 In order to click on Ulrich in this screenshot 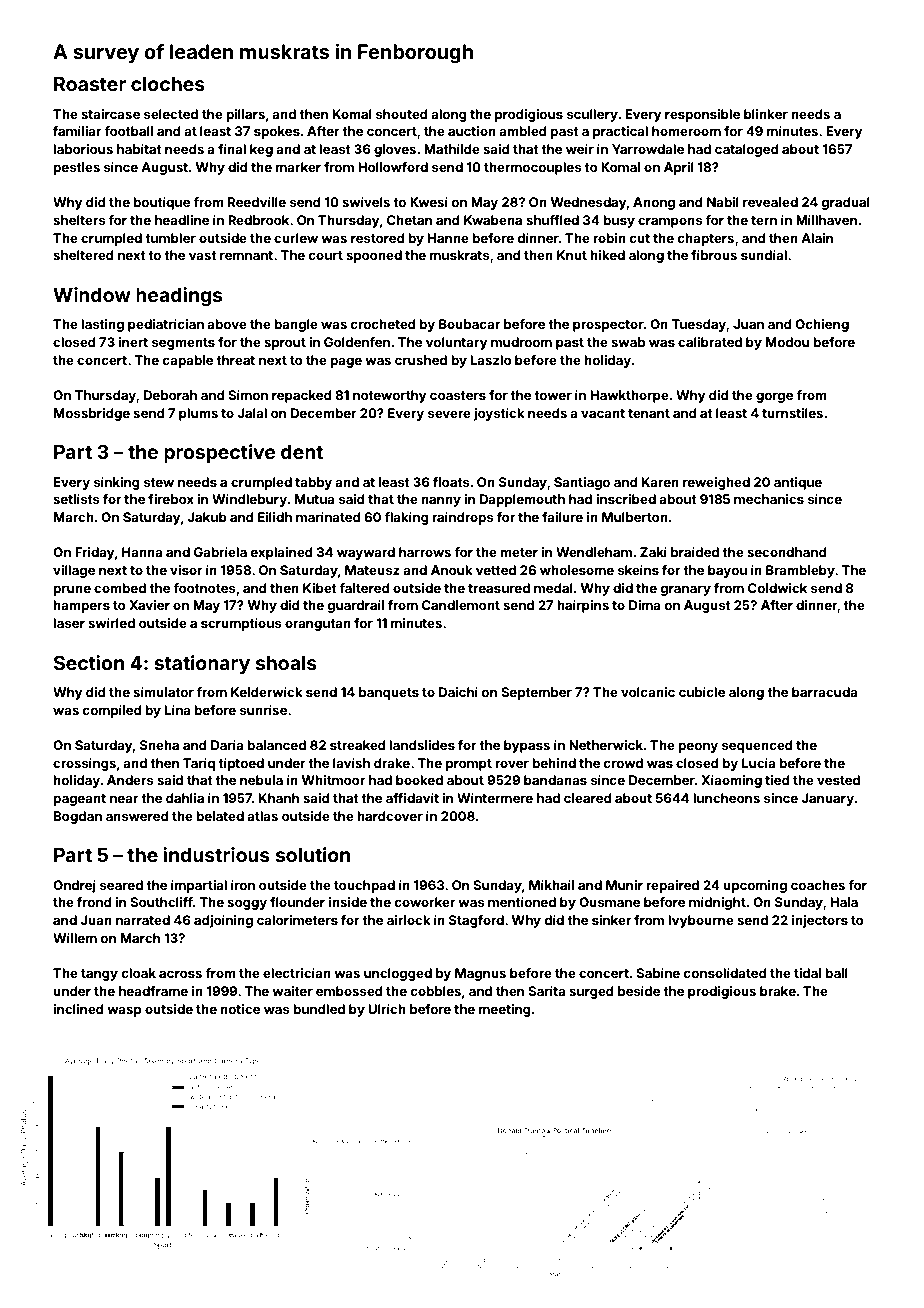, I will do `click(387, 1009)`.
